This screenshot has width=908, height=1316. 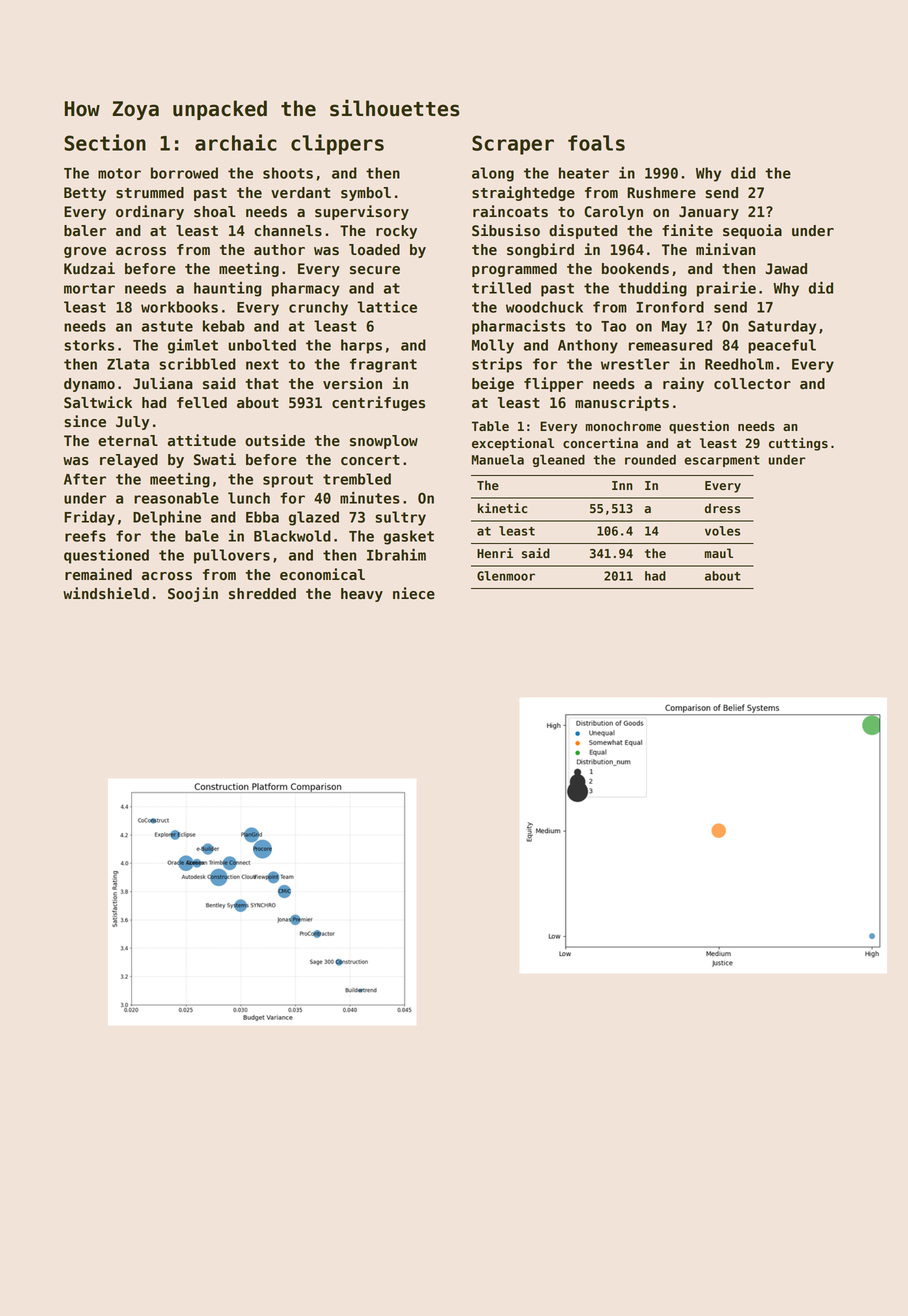 I want to click on peaceful, so click(x=782, y=346).
